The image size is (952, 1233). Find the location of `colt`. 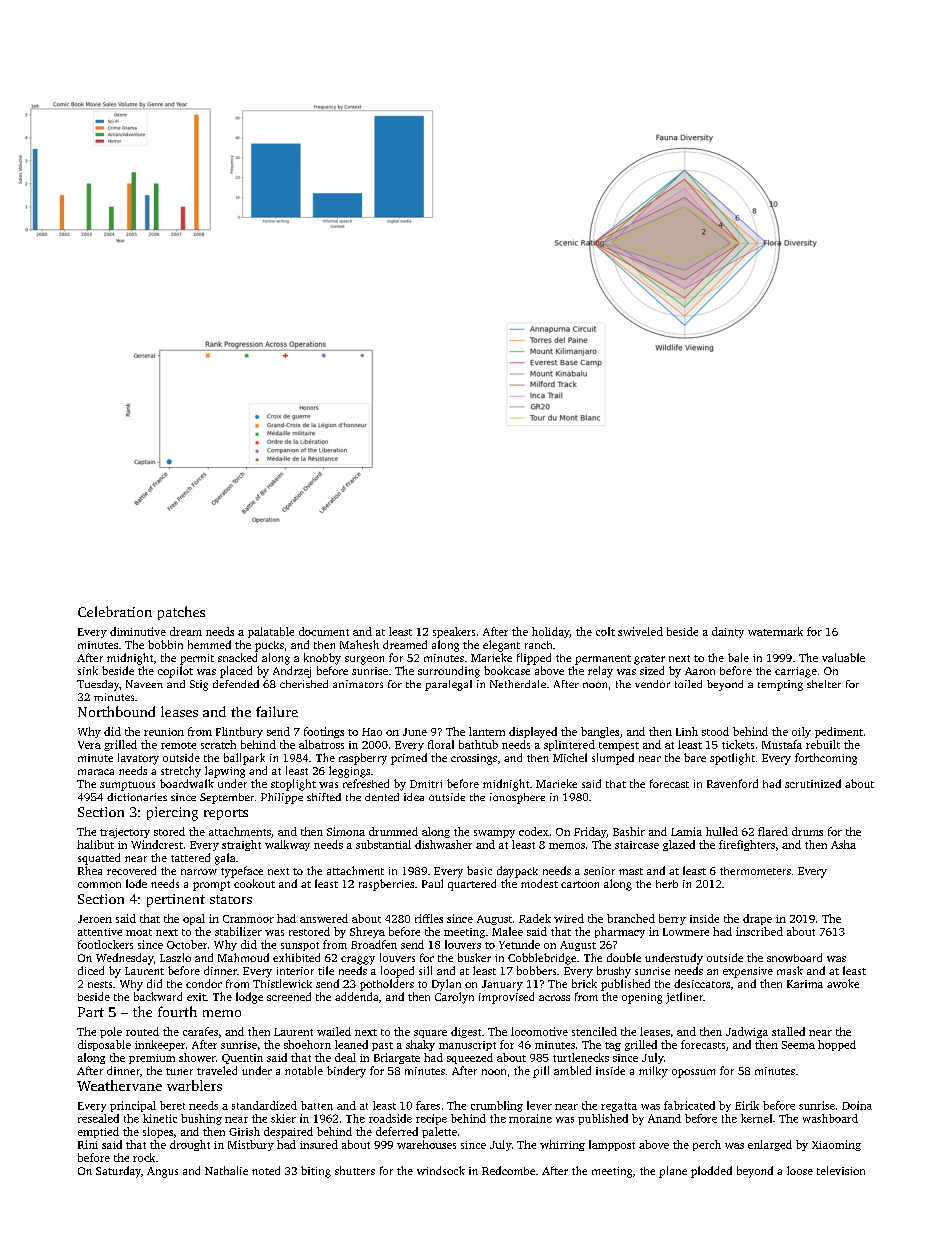

colt is located at coordinates (605, 631).
